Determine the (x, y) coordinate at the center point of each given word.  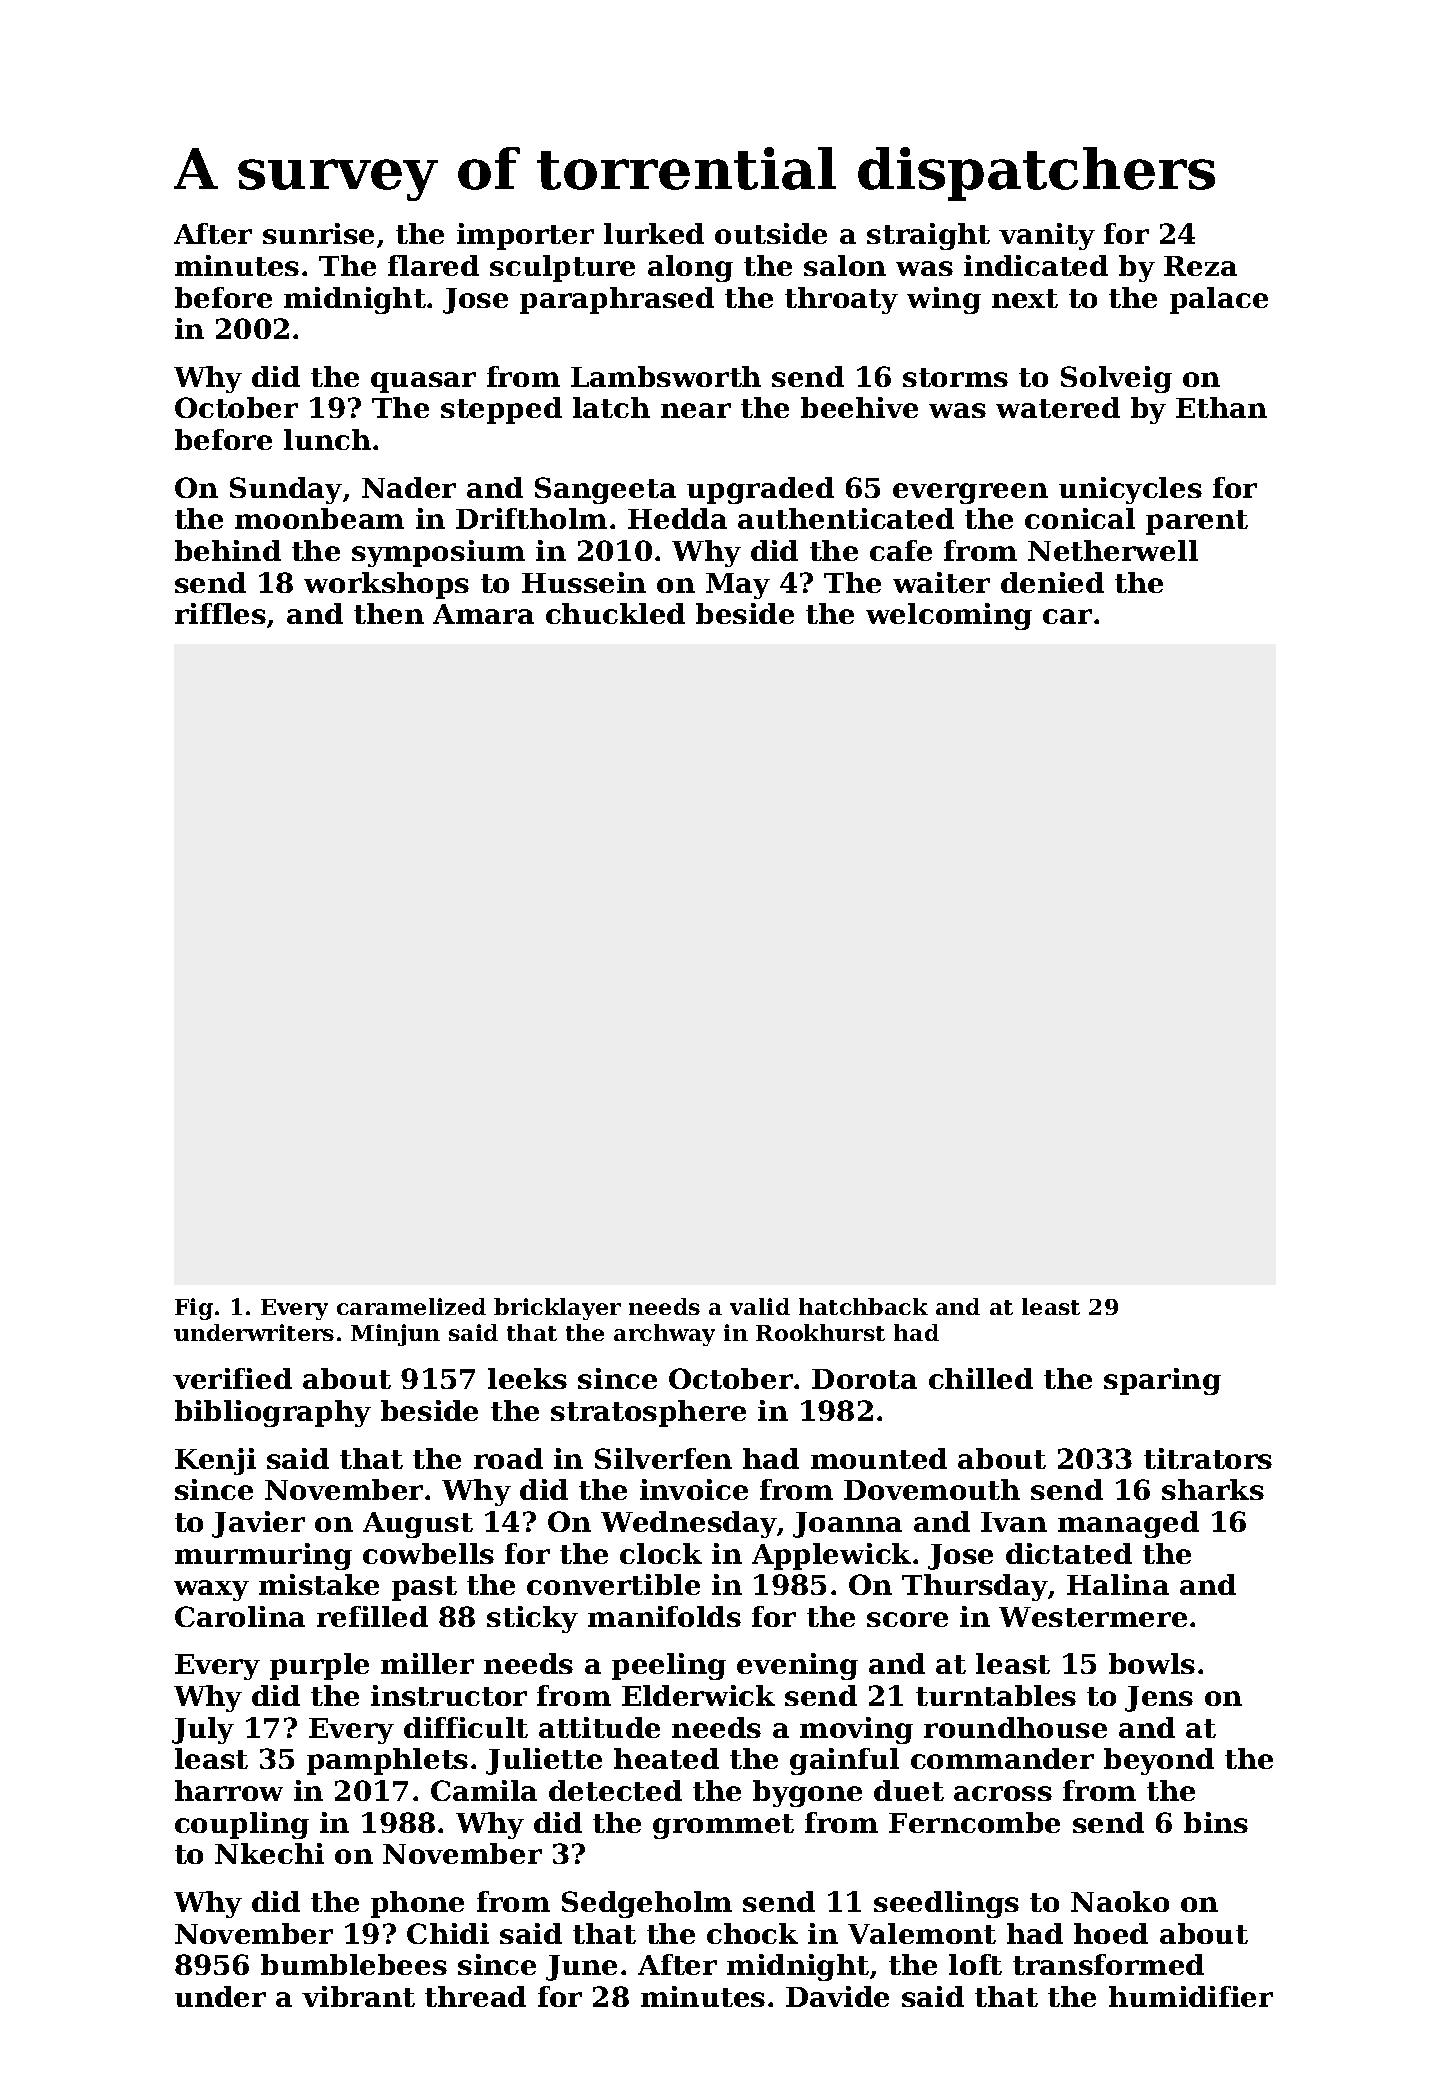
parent (1197, 522)
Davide (837, 1996)
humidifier (1191, 1996)
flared (433, 265)
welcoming (949, 616)
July (203, 1730)
